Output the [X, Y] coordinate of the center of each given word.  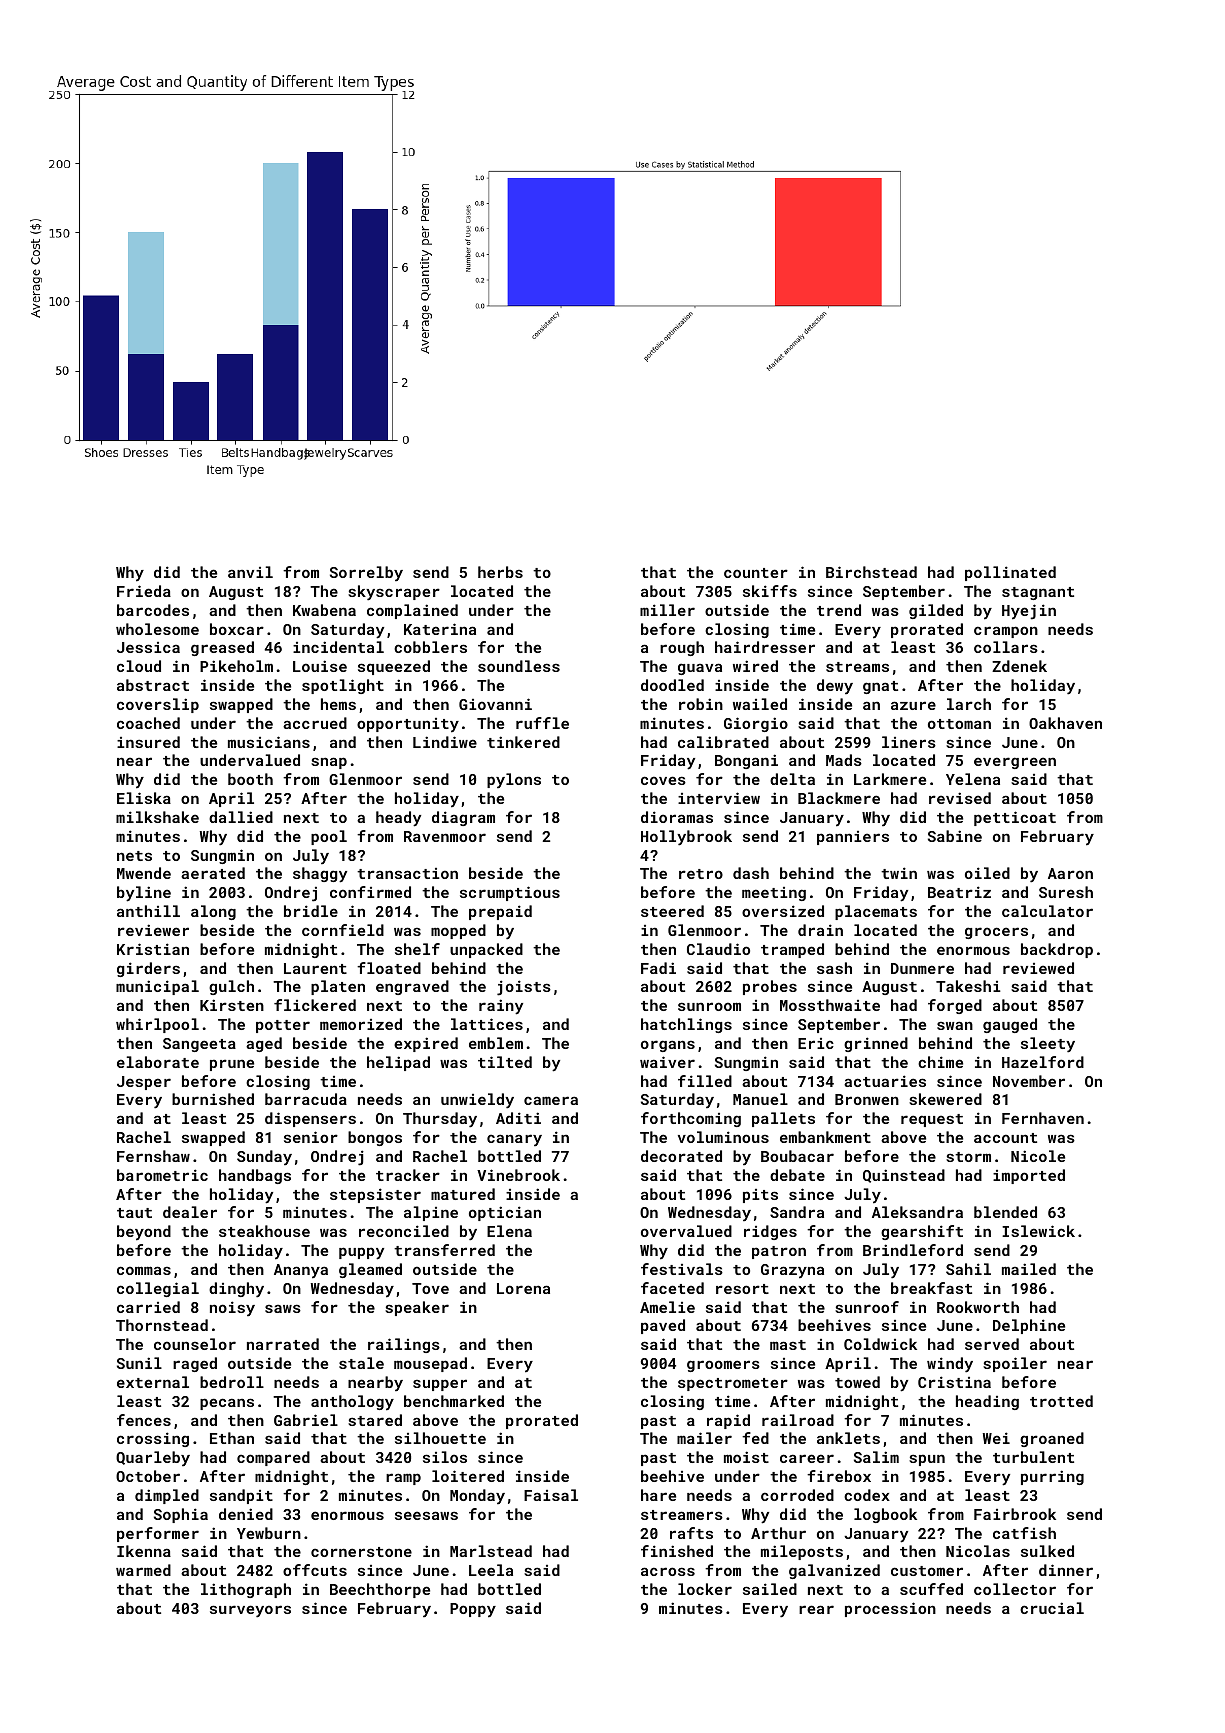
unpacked [486, 950]
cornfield [343, 930]
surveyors [250, 1611]
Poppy [473, 1610]
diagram [463, 818]
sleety [1048, 1045]
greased [222, 648]
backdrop [1057, 950]
